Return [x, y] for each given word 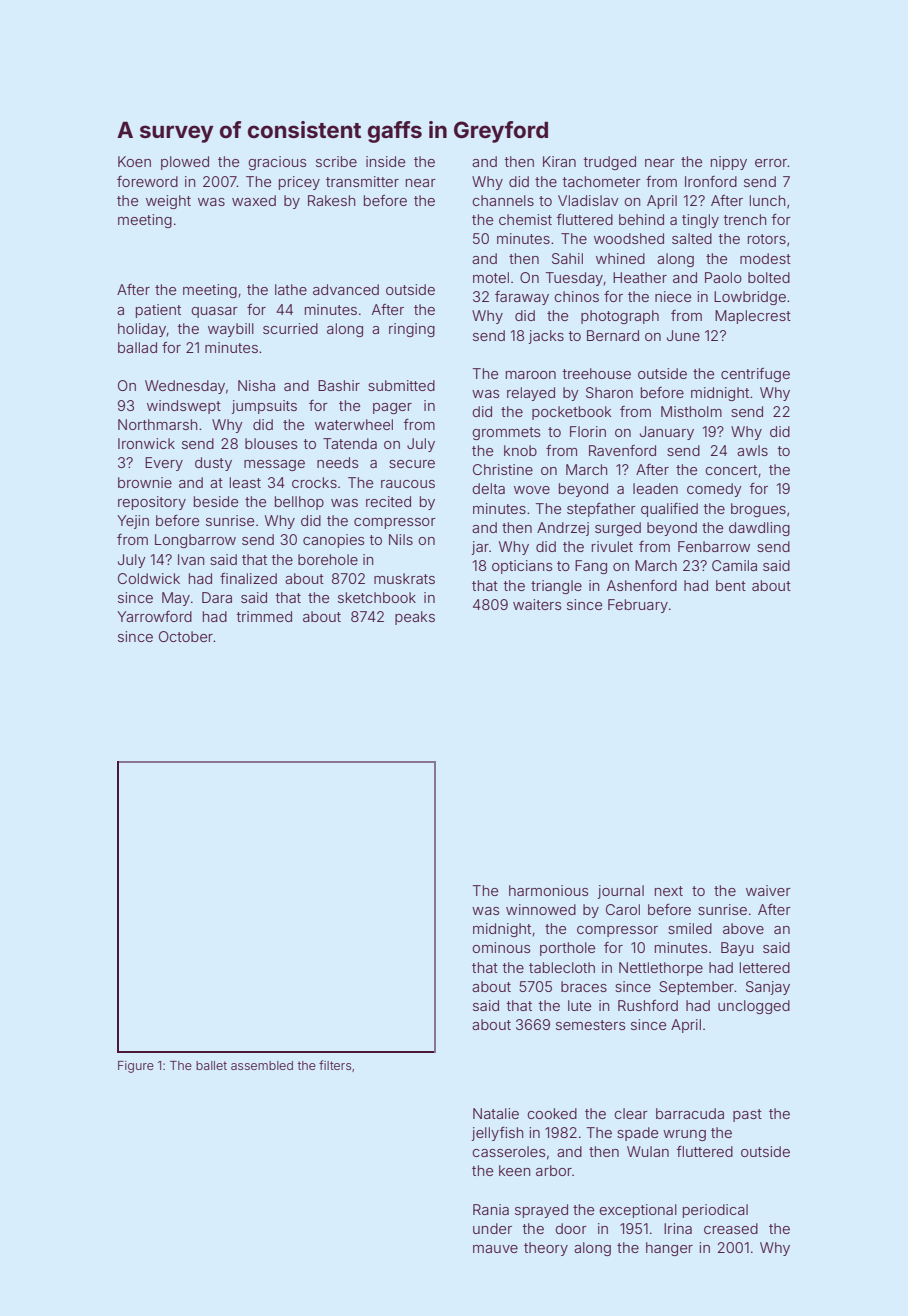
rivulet [612, 546]
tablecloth [562, 967]
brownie [145, 482]
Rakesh [331, 200]
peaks [415, 618]
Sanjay [768, 988]
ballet [211, 1065]
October [186, 636]
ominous [501, 947]
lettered [765, 967]
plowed [185, 163]
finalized [248, 578]
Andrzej [563, 529]
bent [731, 585]
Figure [136, 1067]
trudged [610, 163]
